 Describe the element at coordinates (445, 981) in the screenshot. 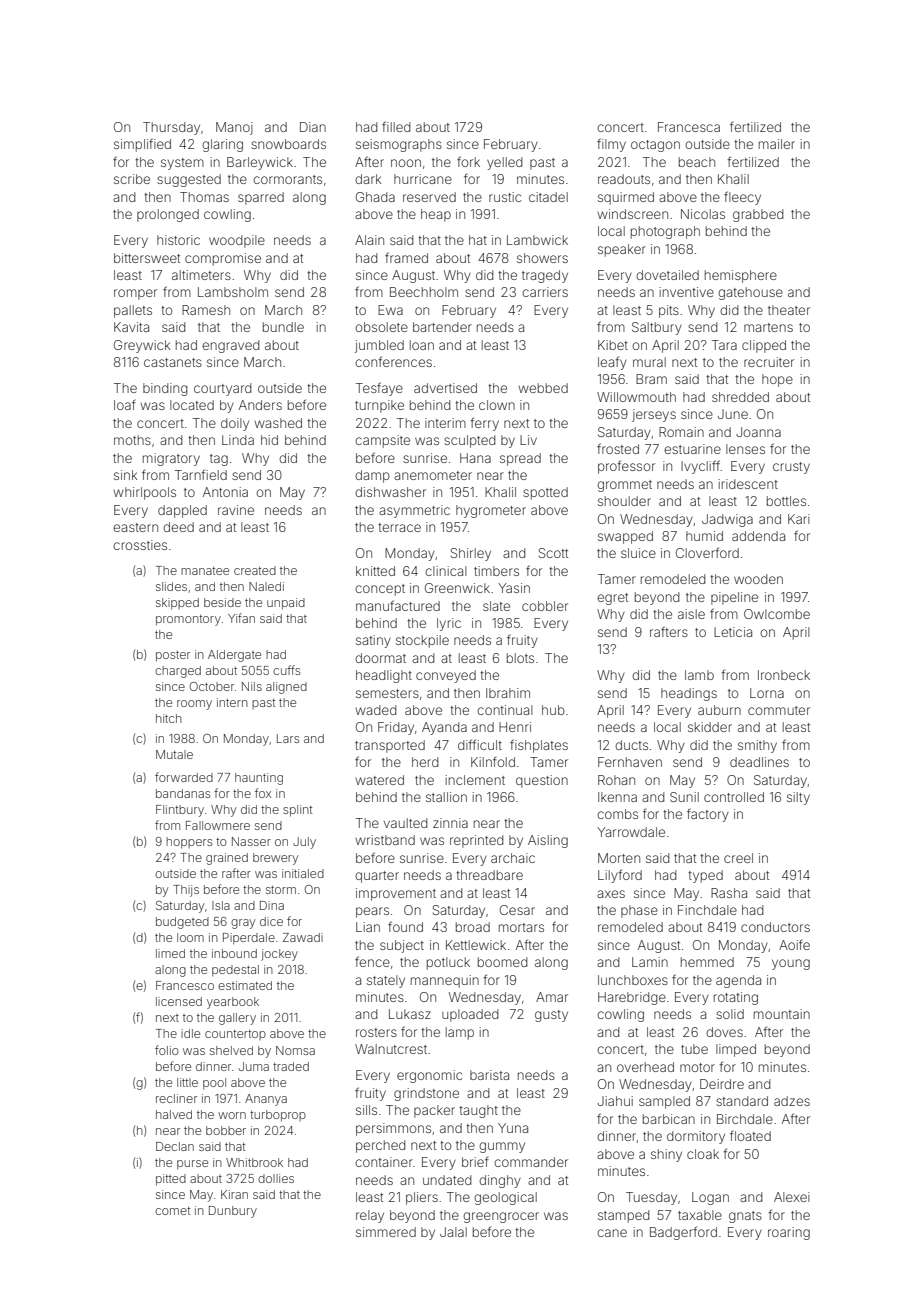

I see `mannequin` at that location.
